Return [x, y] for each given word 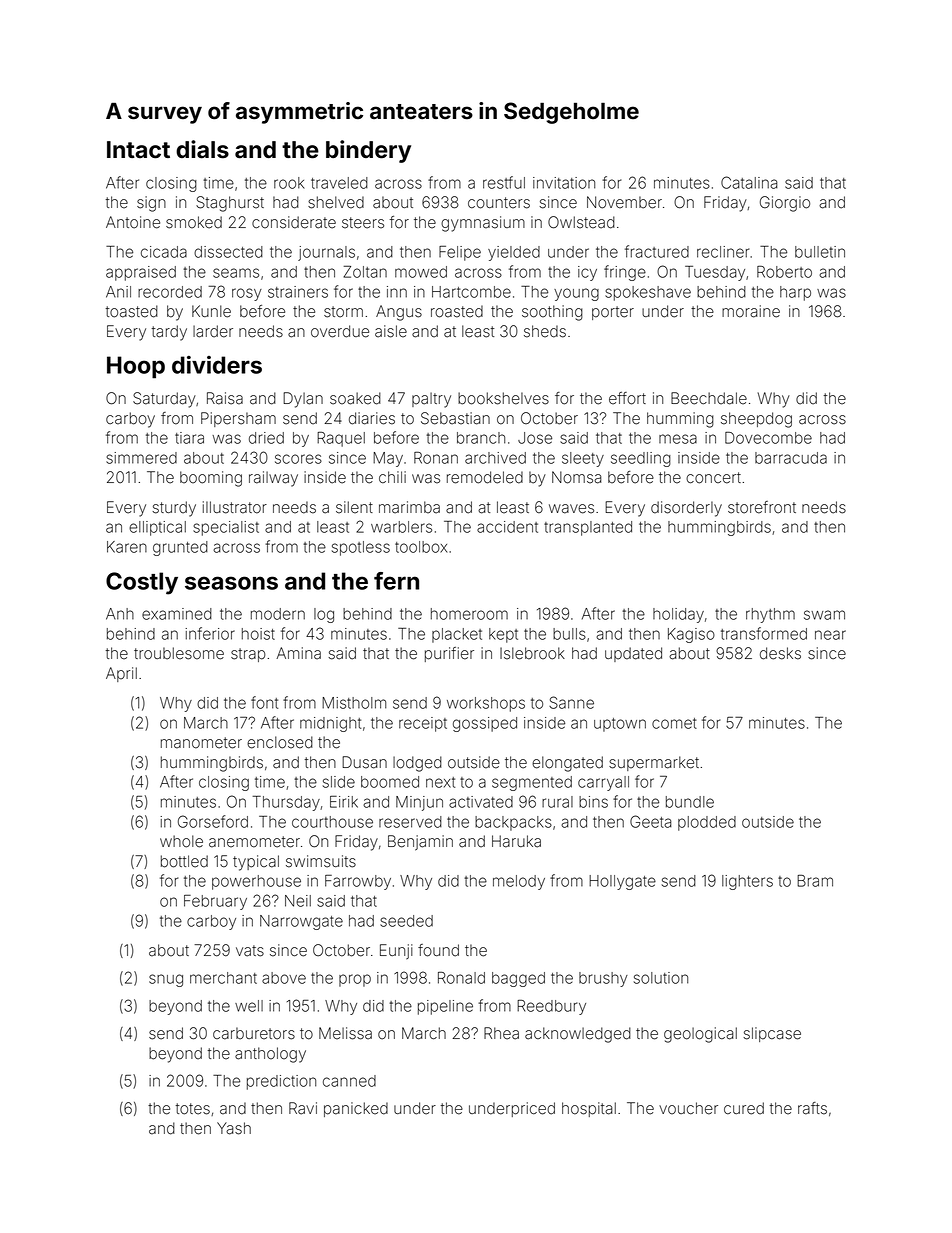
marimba [409, 507]
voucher [688, 1108]
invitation [564, 183]
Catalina [749, 182]
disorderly [686, 509]
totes [193, 1109]
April [121, 674]
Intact [138, 150]
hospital [589, 1109]
